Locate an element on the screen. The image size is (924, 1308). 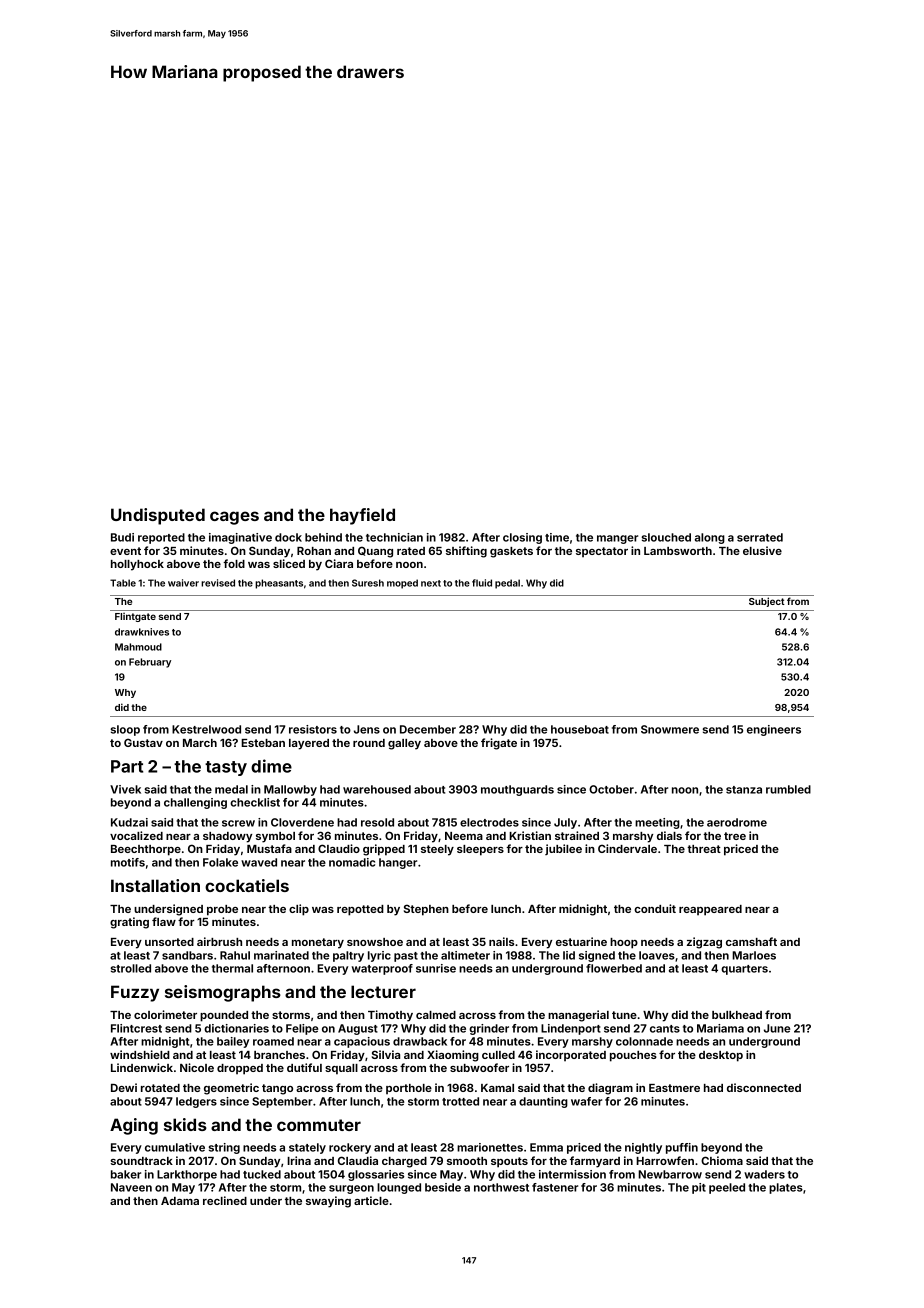
probe is located at coordinates (222, 910).
